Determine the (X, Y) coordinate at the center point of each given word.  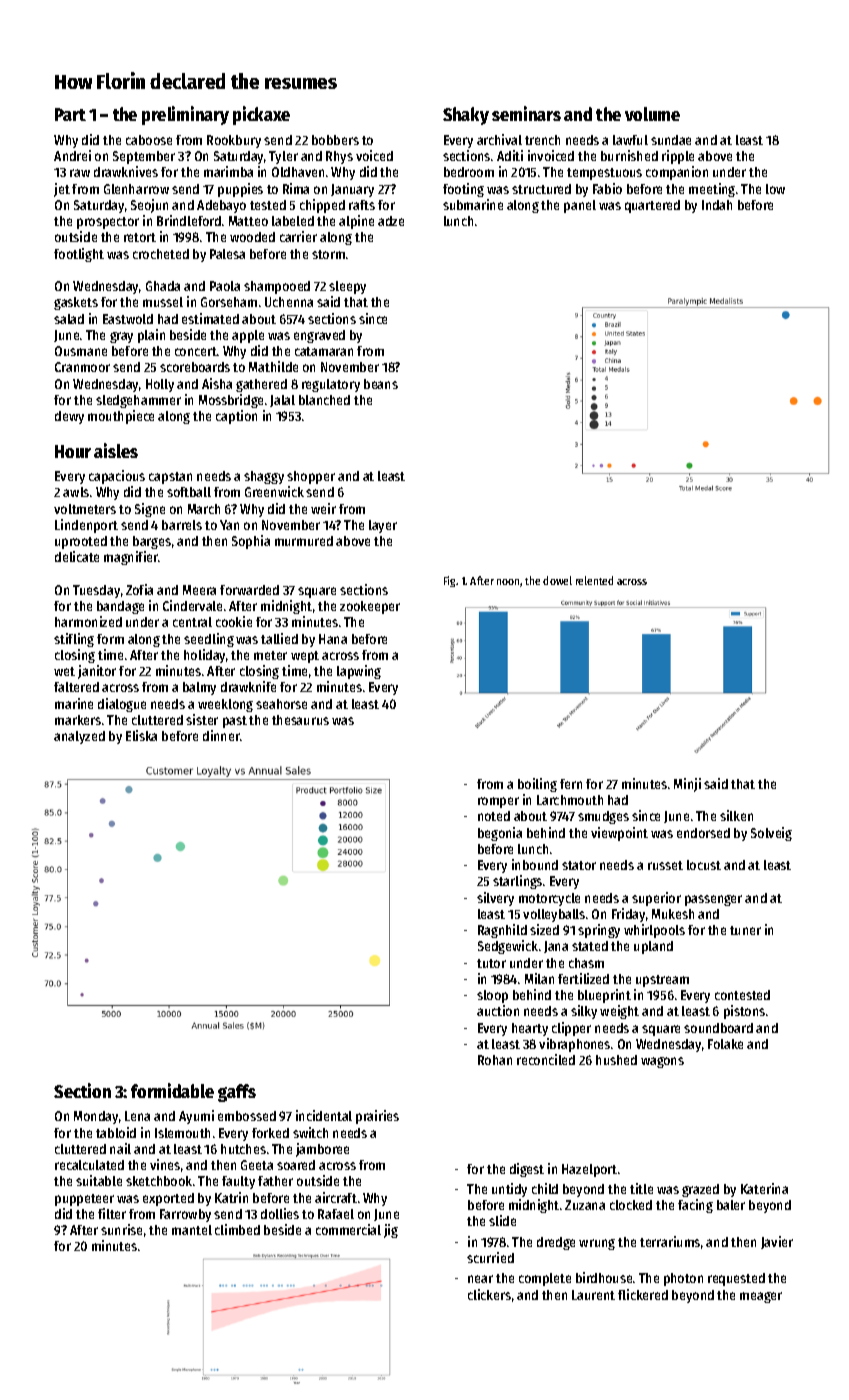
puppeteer (84, 1200)
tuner (745, 930)
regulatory (331, 385)
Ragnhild (502, 931)
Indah (717, 205)
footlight (79, 255)
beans (381, 384)
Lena (137, 1116)
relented (594, 580)
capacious (117, 477)
